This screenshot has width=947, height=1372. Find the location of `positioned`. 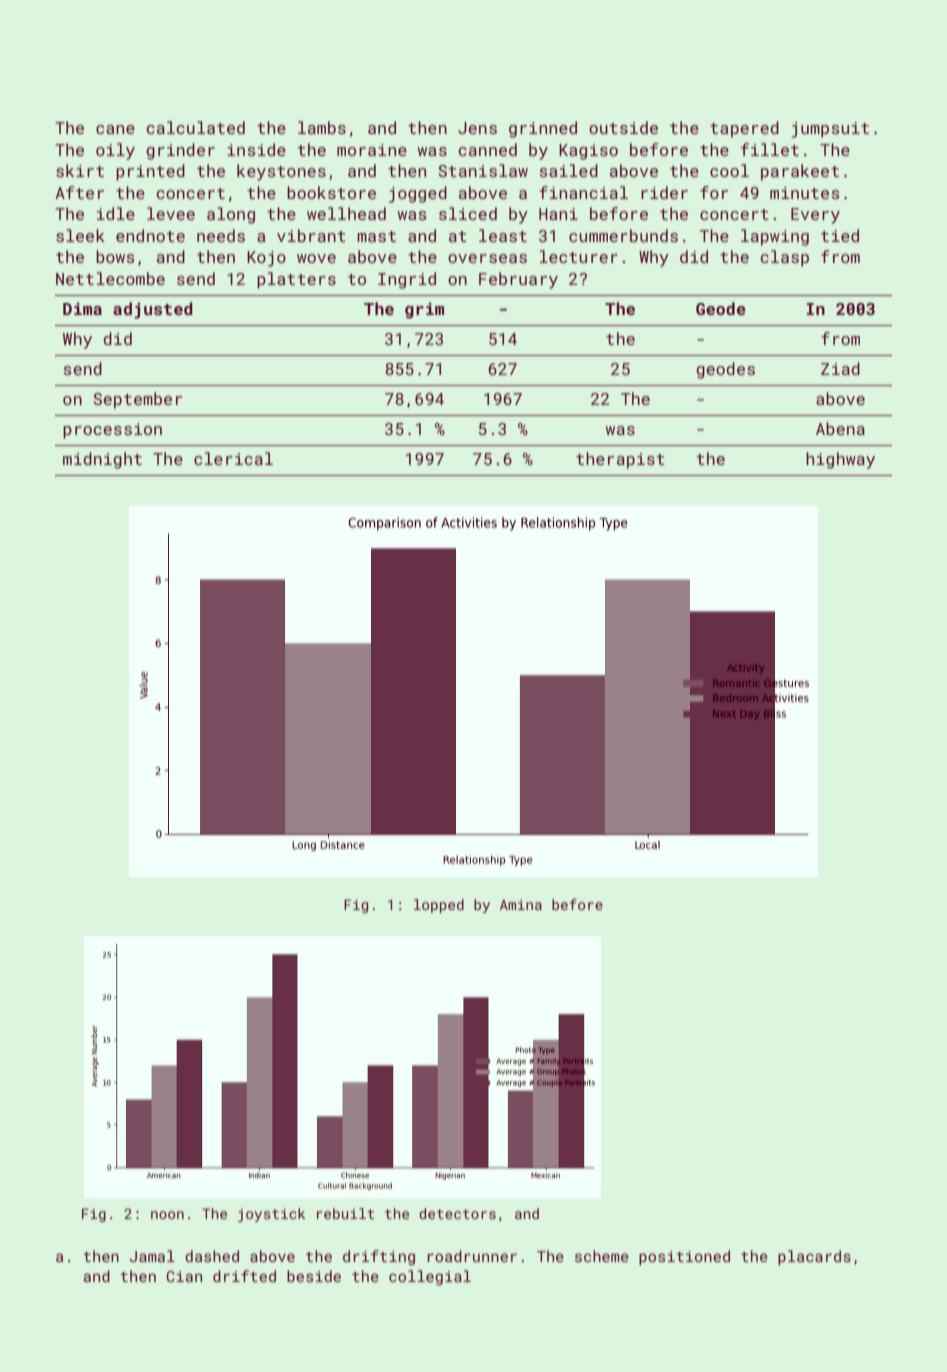

positioned is located at coordinates (684, 1257).
